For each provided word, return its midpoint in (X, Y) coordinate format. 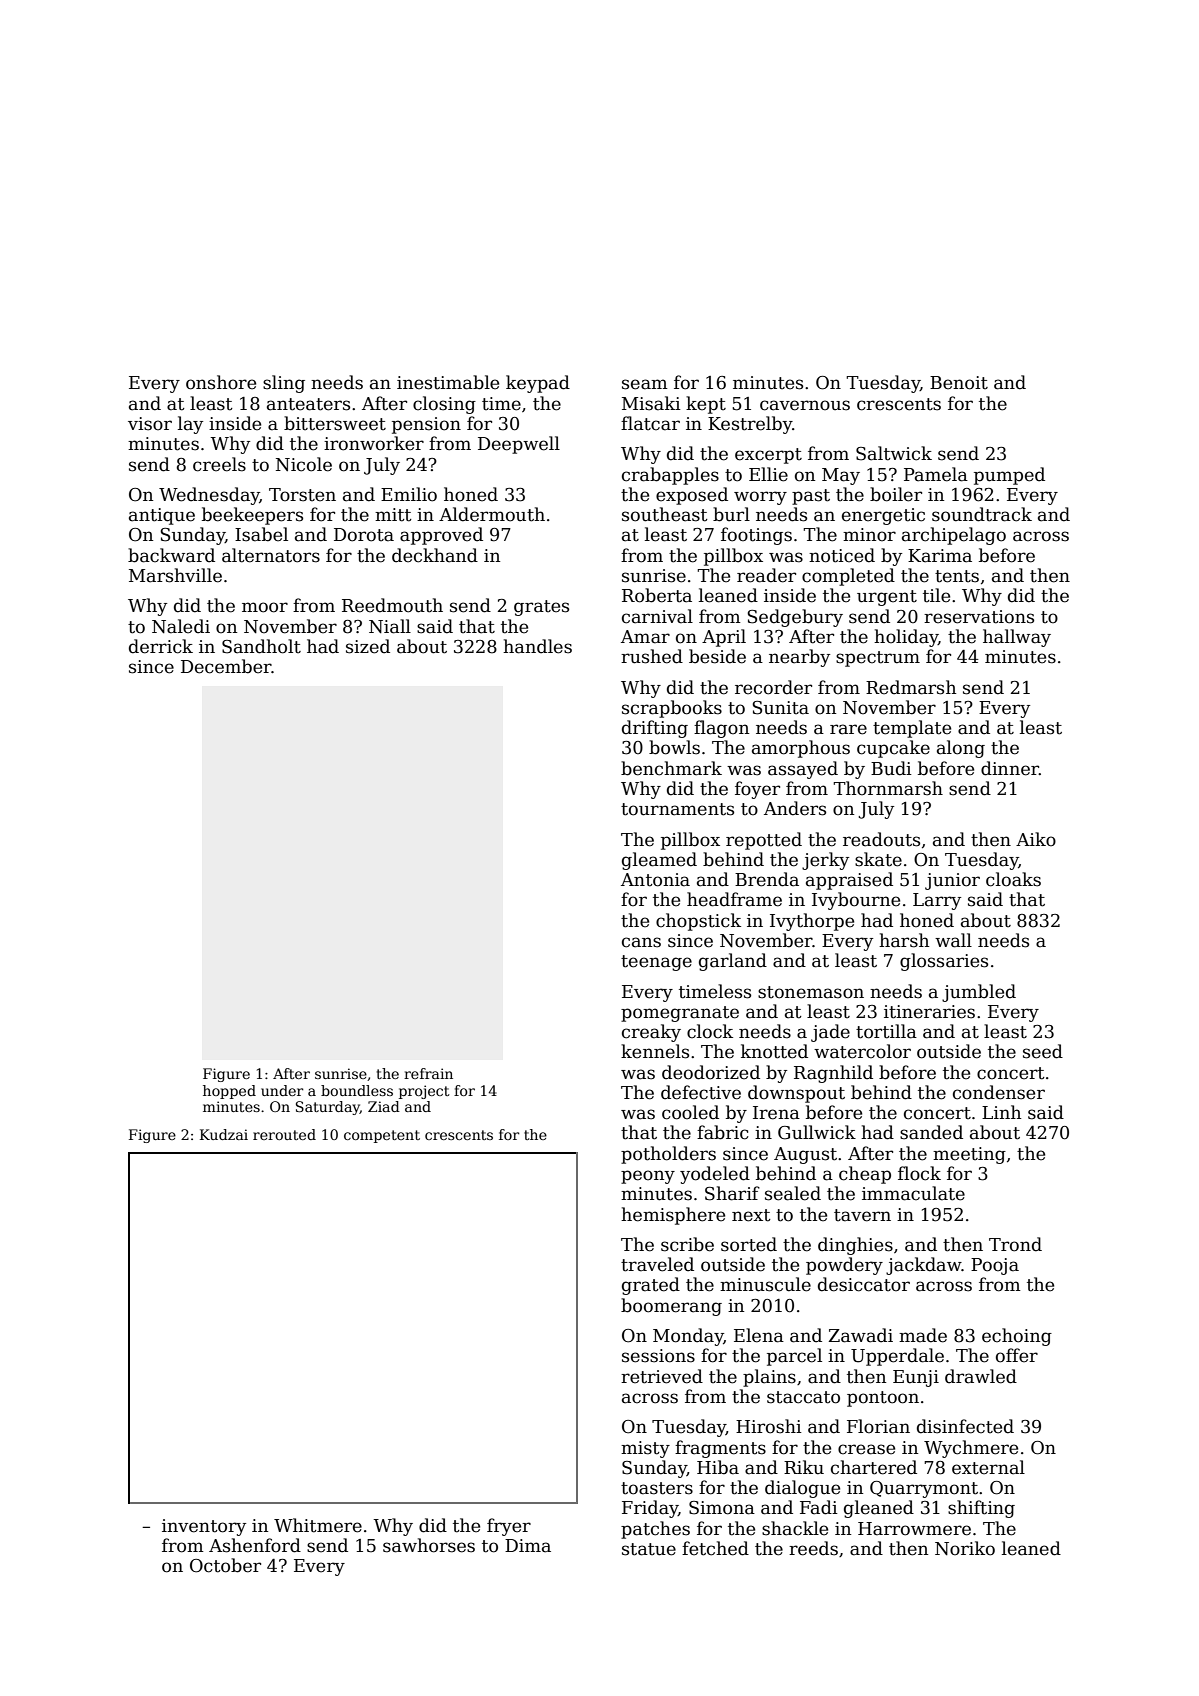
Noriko (965, 1548)
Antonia (655, 880)
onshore (221, 382)
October (225, 1565)
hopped (229, 1092)
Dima (528, 1546)
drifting (655, 729)
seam (645, 384)
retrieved (662, 1376)
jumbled (979, 993)
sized (368, 646)
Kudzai (224, 1134)
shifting (981, 1509)
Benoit (959, 383)
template (912, 729)
